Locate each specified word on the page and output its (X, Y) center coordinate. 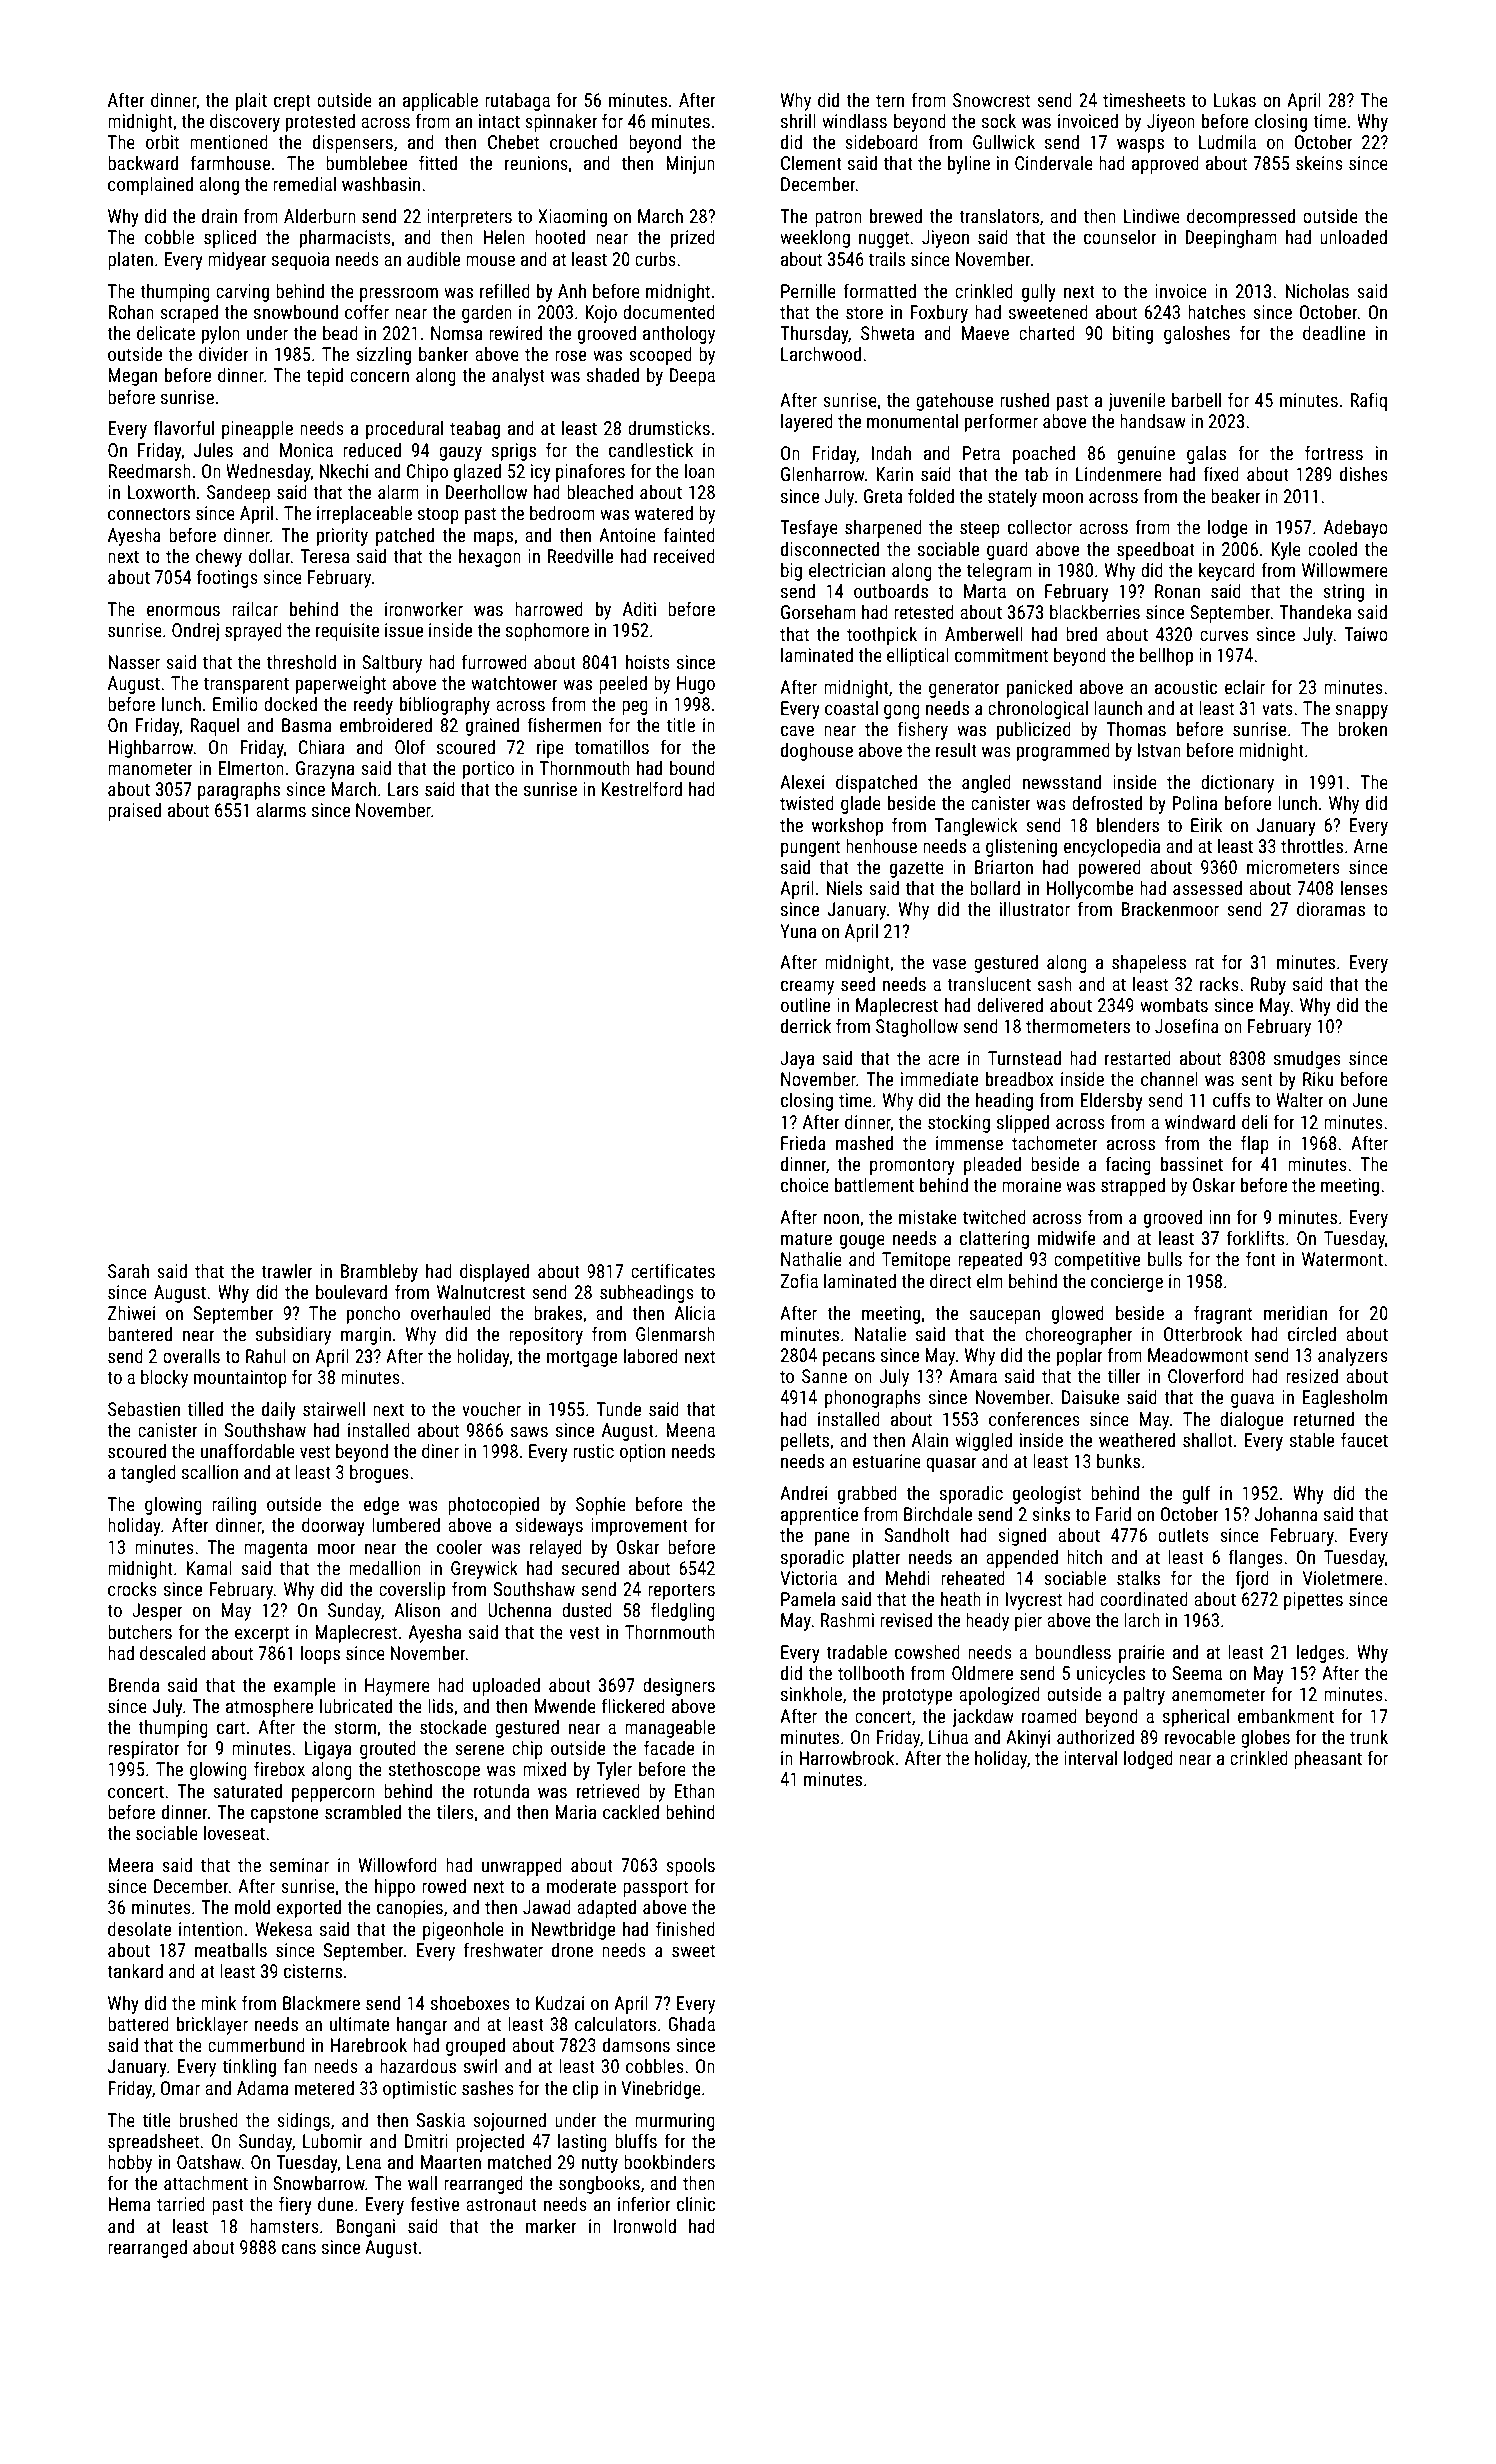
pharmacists (345, 239)
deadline (1334, 333)
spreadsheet (153, 2143)
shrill (798, 121)
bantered (140, 1334)
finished (685, 1928)
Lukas (1235, 100)
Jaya (797, 1060)
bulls (1165, 1259)
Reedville (580, 556)
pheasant (1328, 1760)
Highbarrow (151, 749)
